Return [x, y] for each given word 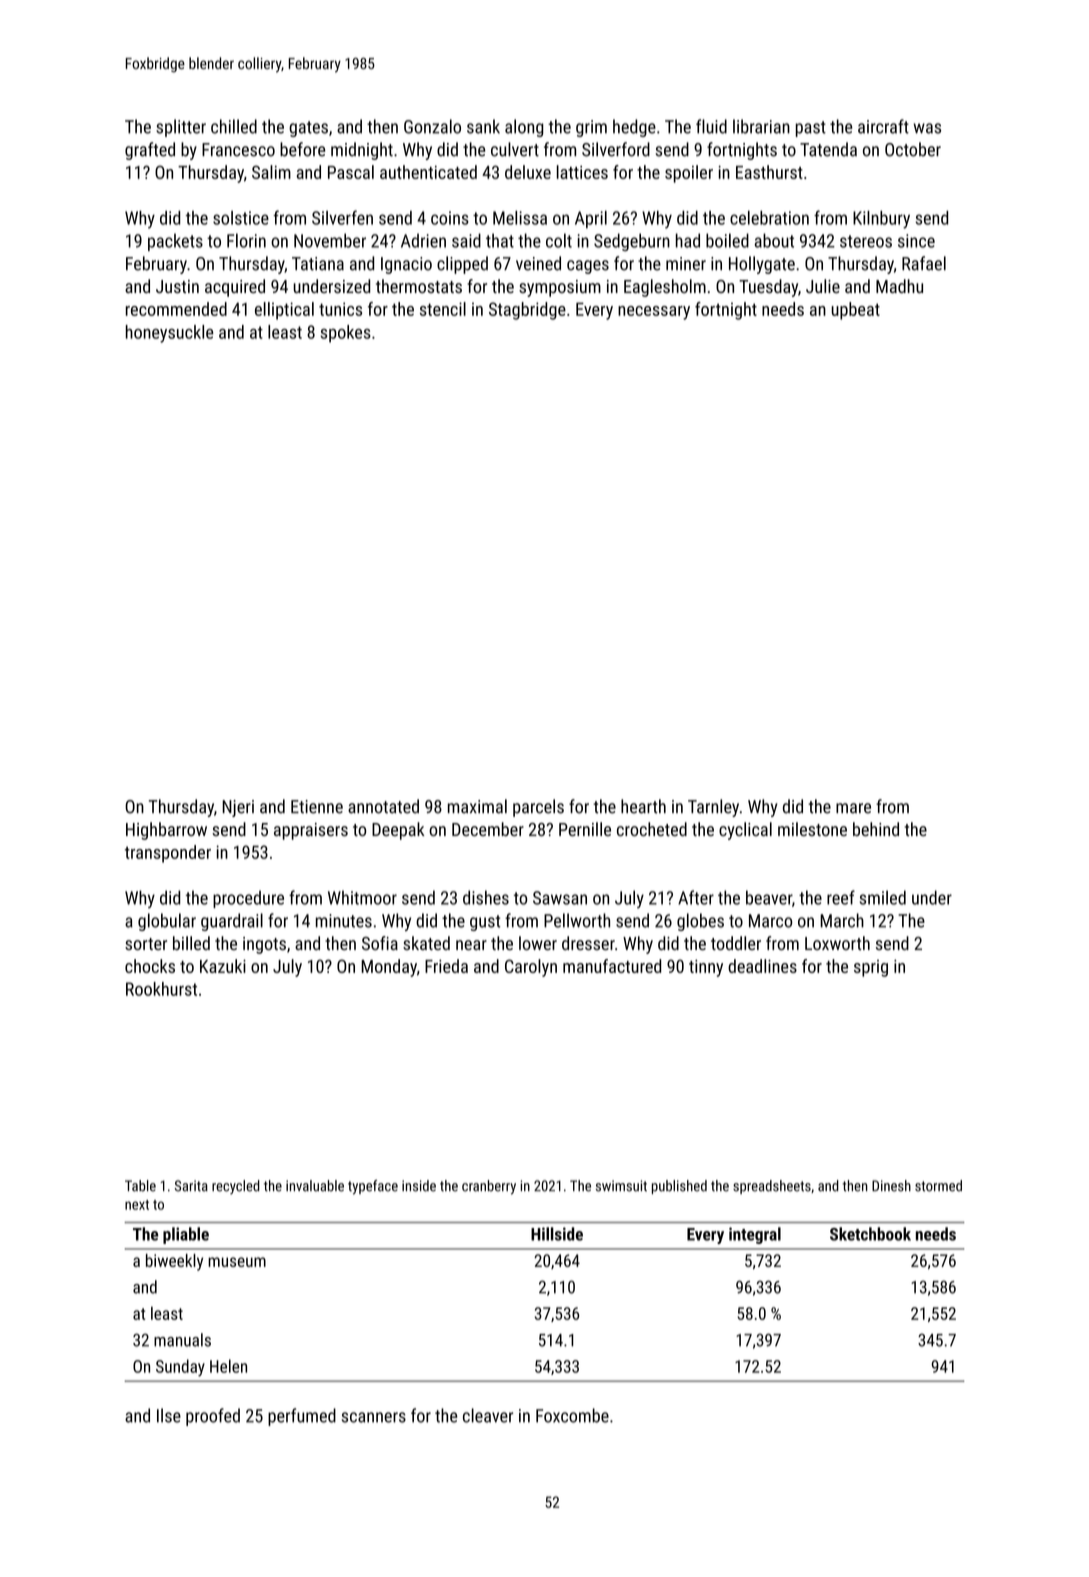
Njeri [238, 808]
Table [140, 1186]
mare [853, 808]
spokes [345, 334]
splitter [181, 128]
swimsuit [621, 1186]
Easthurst [769, 172]
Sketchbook [870, 1234]
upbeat [856, 311]
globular [167, 922]
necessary [654, 313]
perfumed [302, 1417]
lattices [582, 172]
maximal [477, 806]
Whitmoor [362, 897]
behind [876, 829]
